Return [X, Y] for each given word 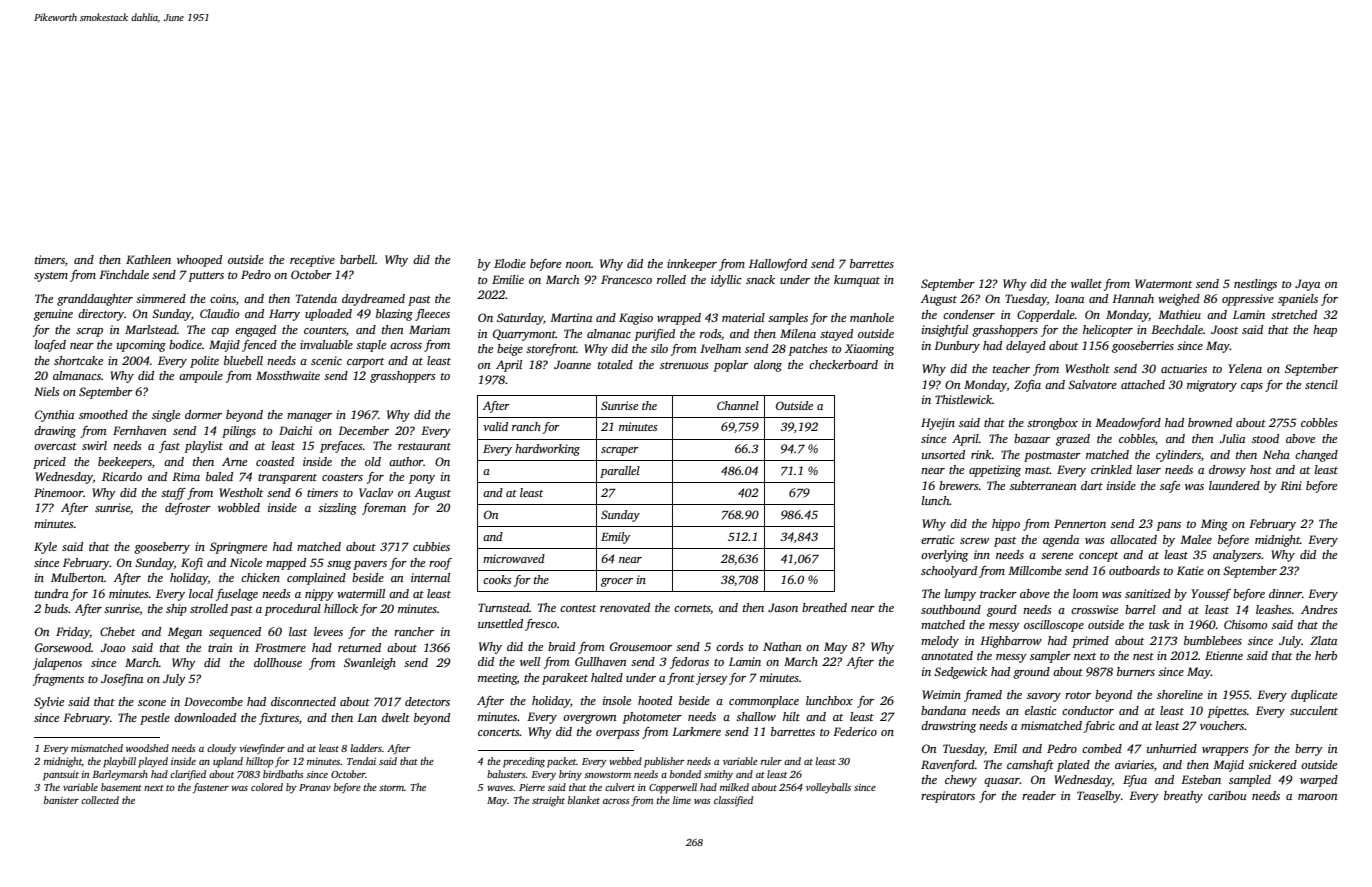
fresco [541, 625]
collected [100, 800]
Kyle [45, 548]
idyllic [726, 281]
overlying [944, 556]
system [51, 277]
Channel [738, 405]
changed [1316, 456]
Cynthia [54, 416]
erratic [938, 539]
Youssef [1211, 595]
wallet [1086, 283]
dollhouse [278, 662]
